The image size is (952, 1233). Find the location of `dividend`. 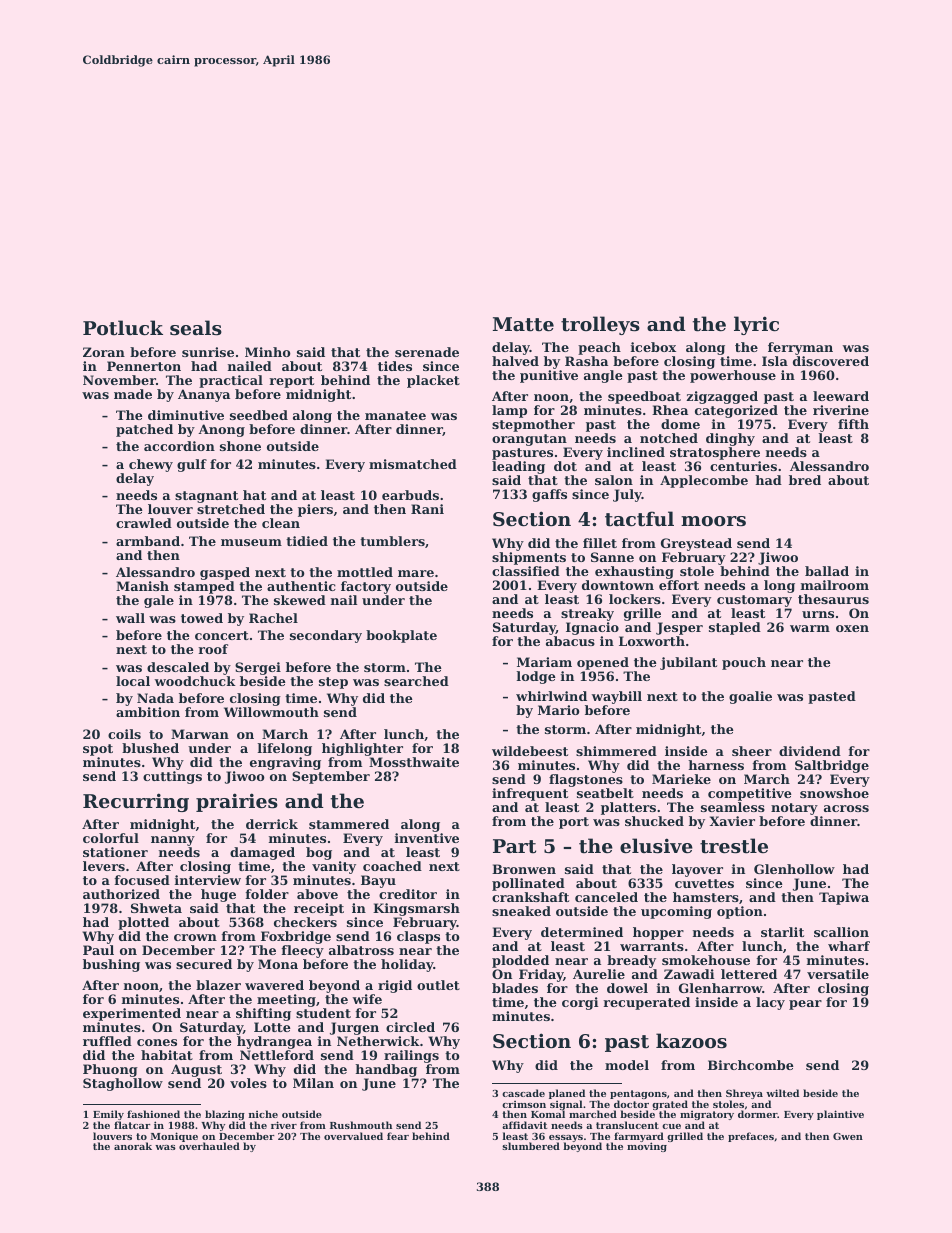

dividend is located at coordinates (810, 751).
